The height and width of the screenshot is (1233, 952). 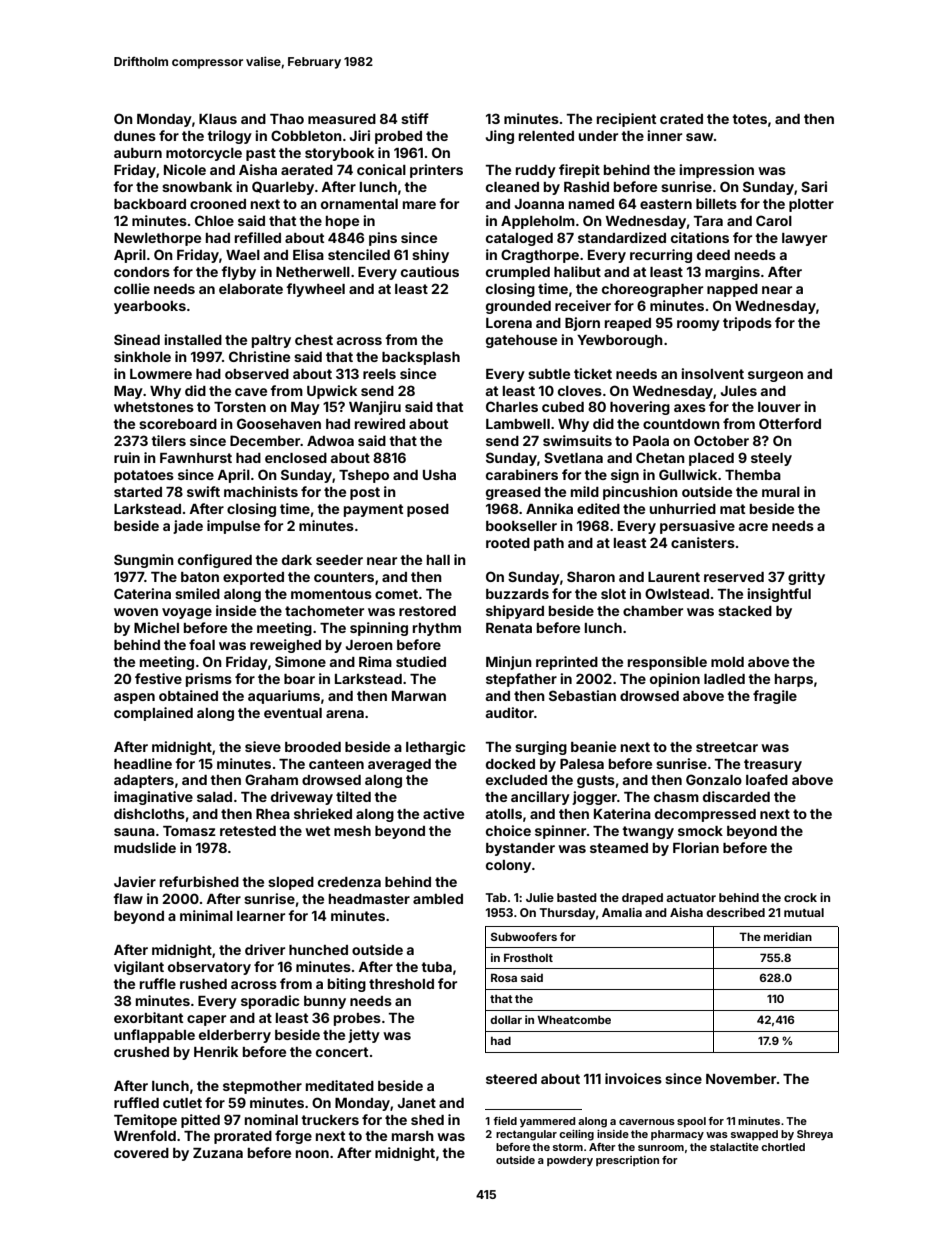 I want to click on crumpled, so click(x=518, y=273).
